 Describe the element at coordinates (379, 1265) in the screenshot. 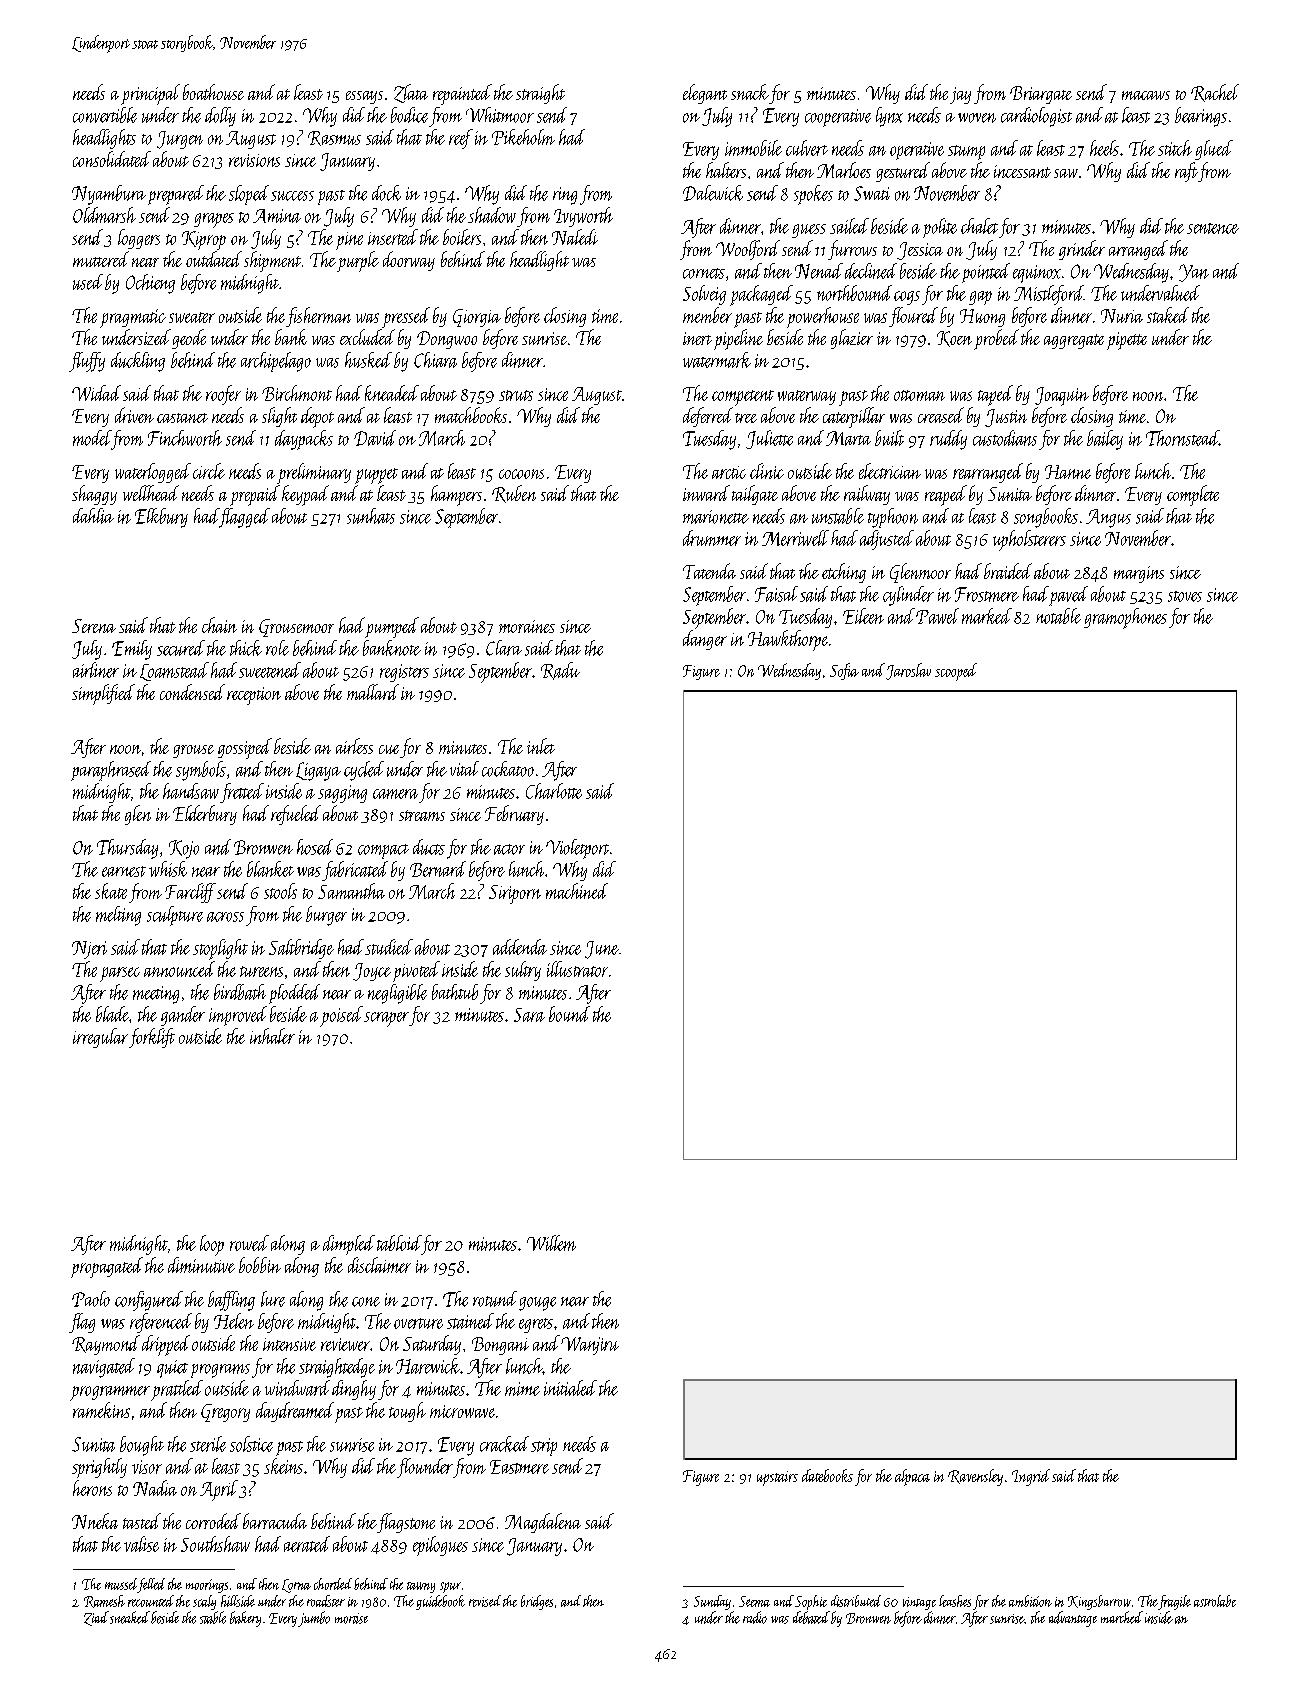

I see `disclaimer` at that location.
